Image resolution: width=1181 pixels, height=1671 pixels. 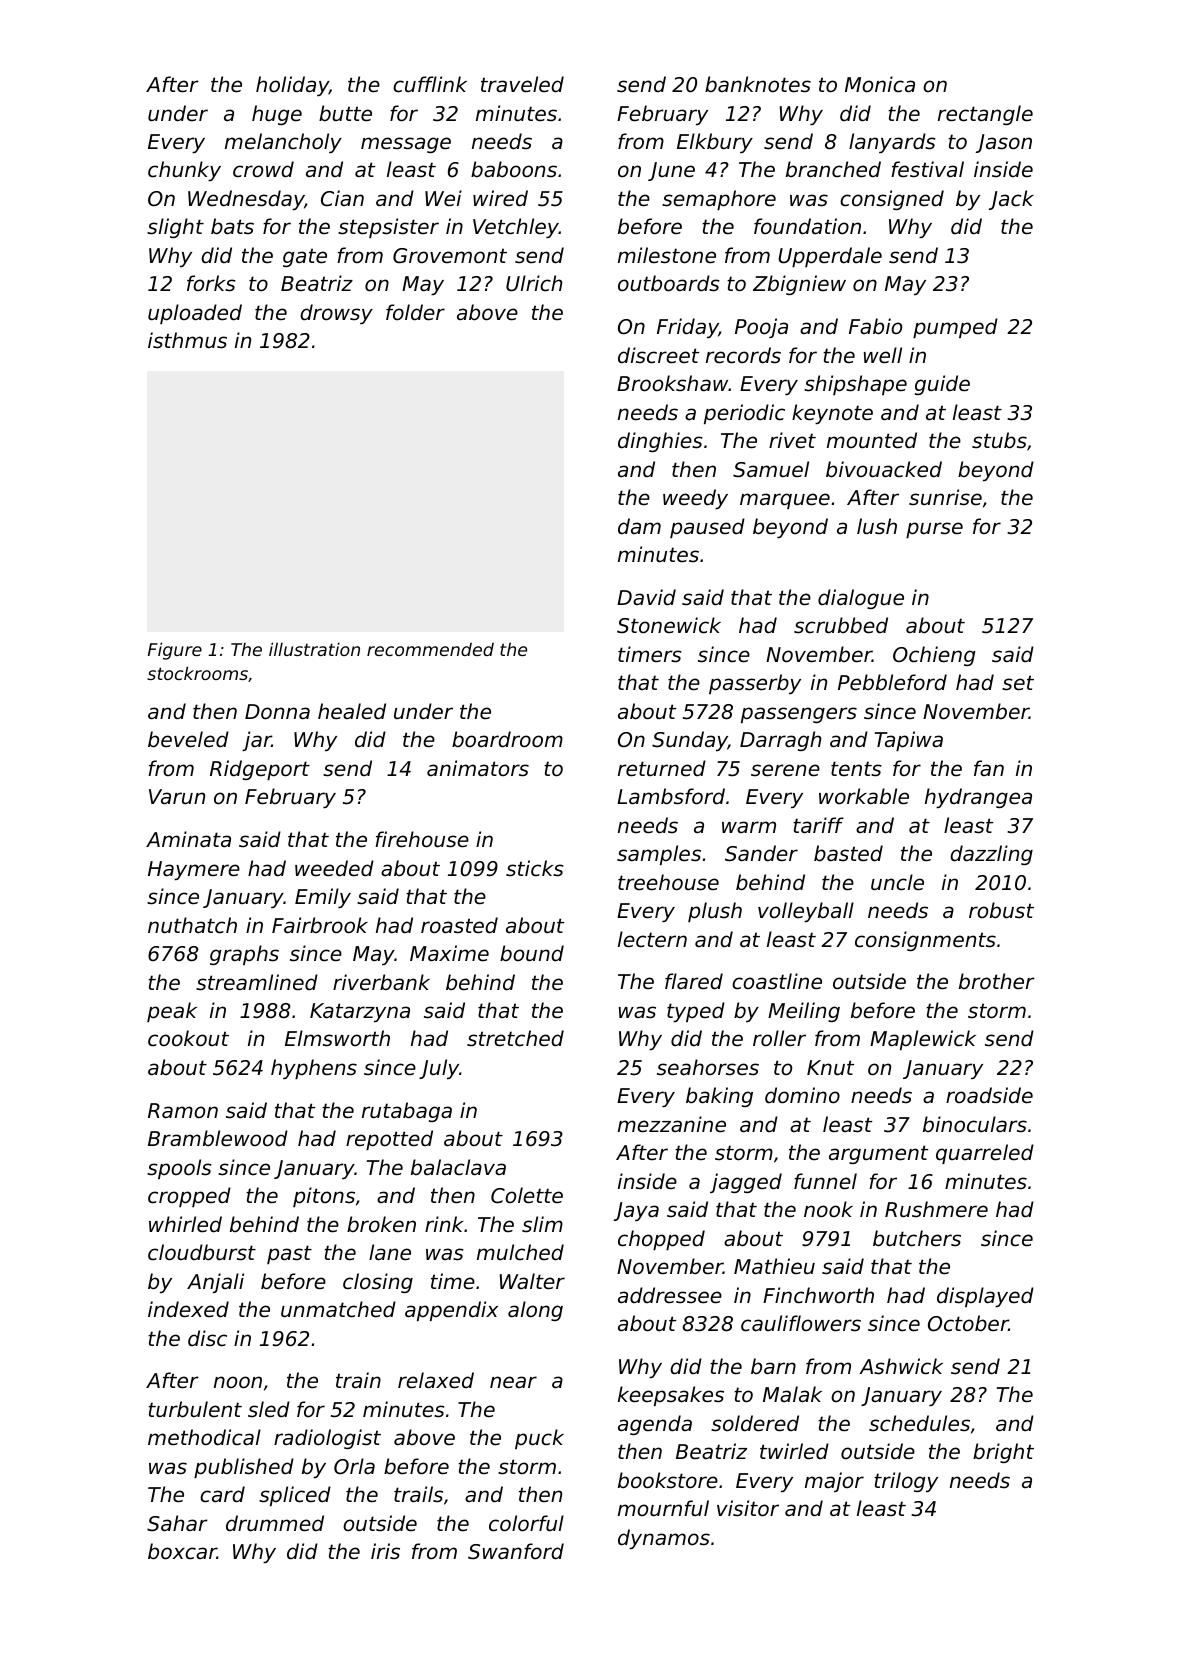 What do you see at coordinates (292, 86) in the document?
I see `holiday` at bounding box center [292, 86].
